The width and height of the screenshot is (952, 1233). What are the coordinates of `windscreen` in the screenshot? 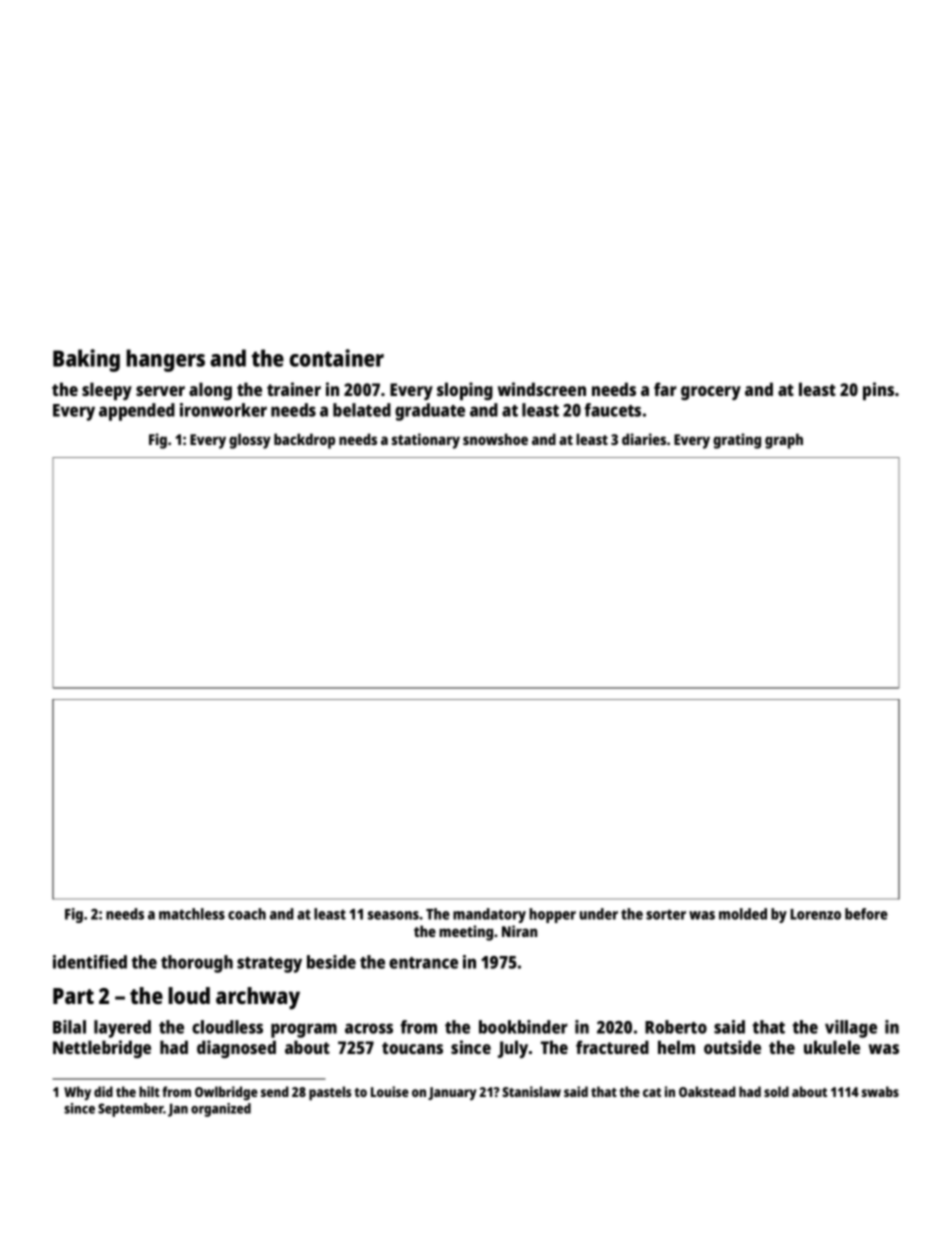 It's located at (542, 389).
